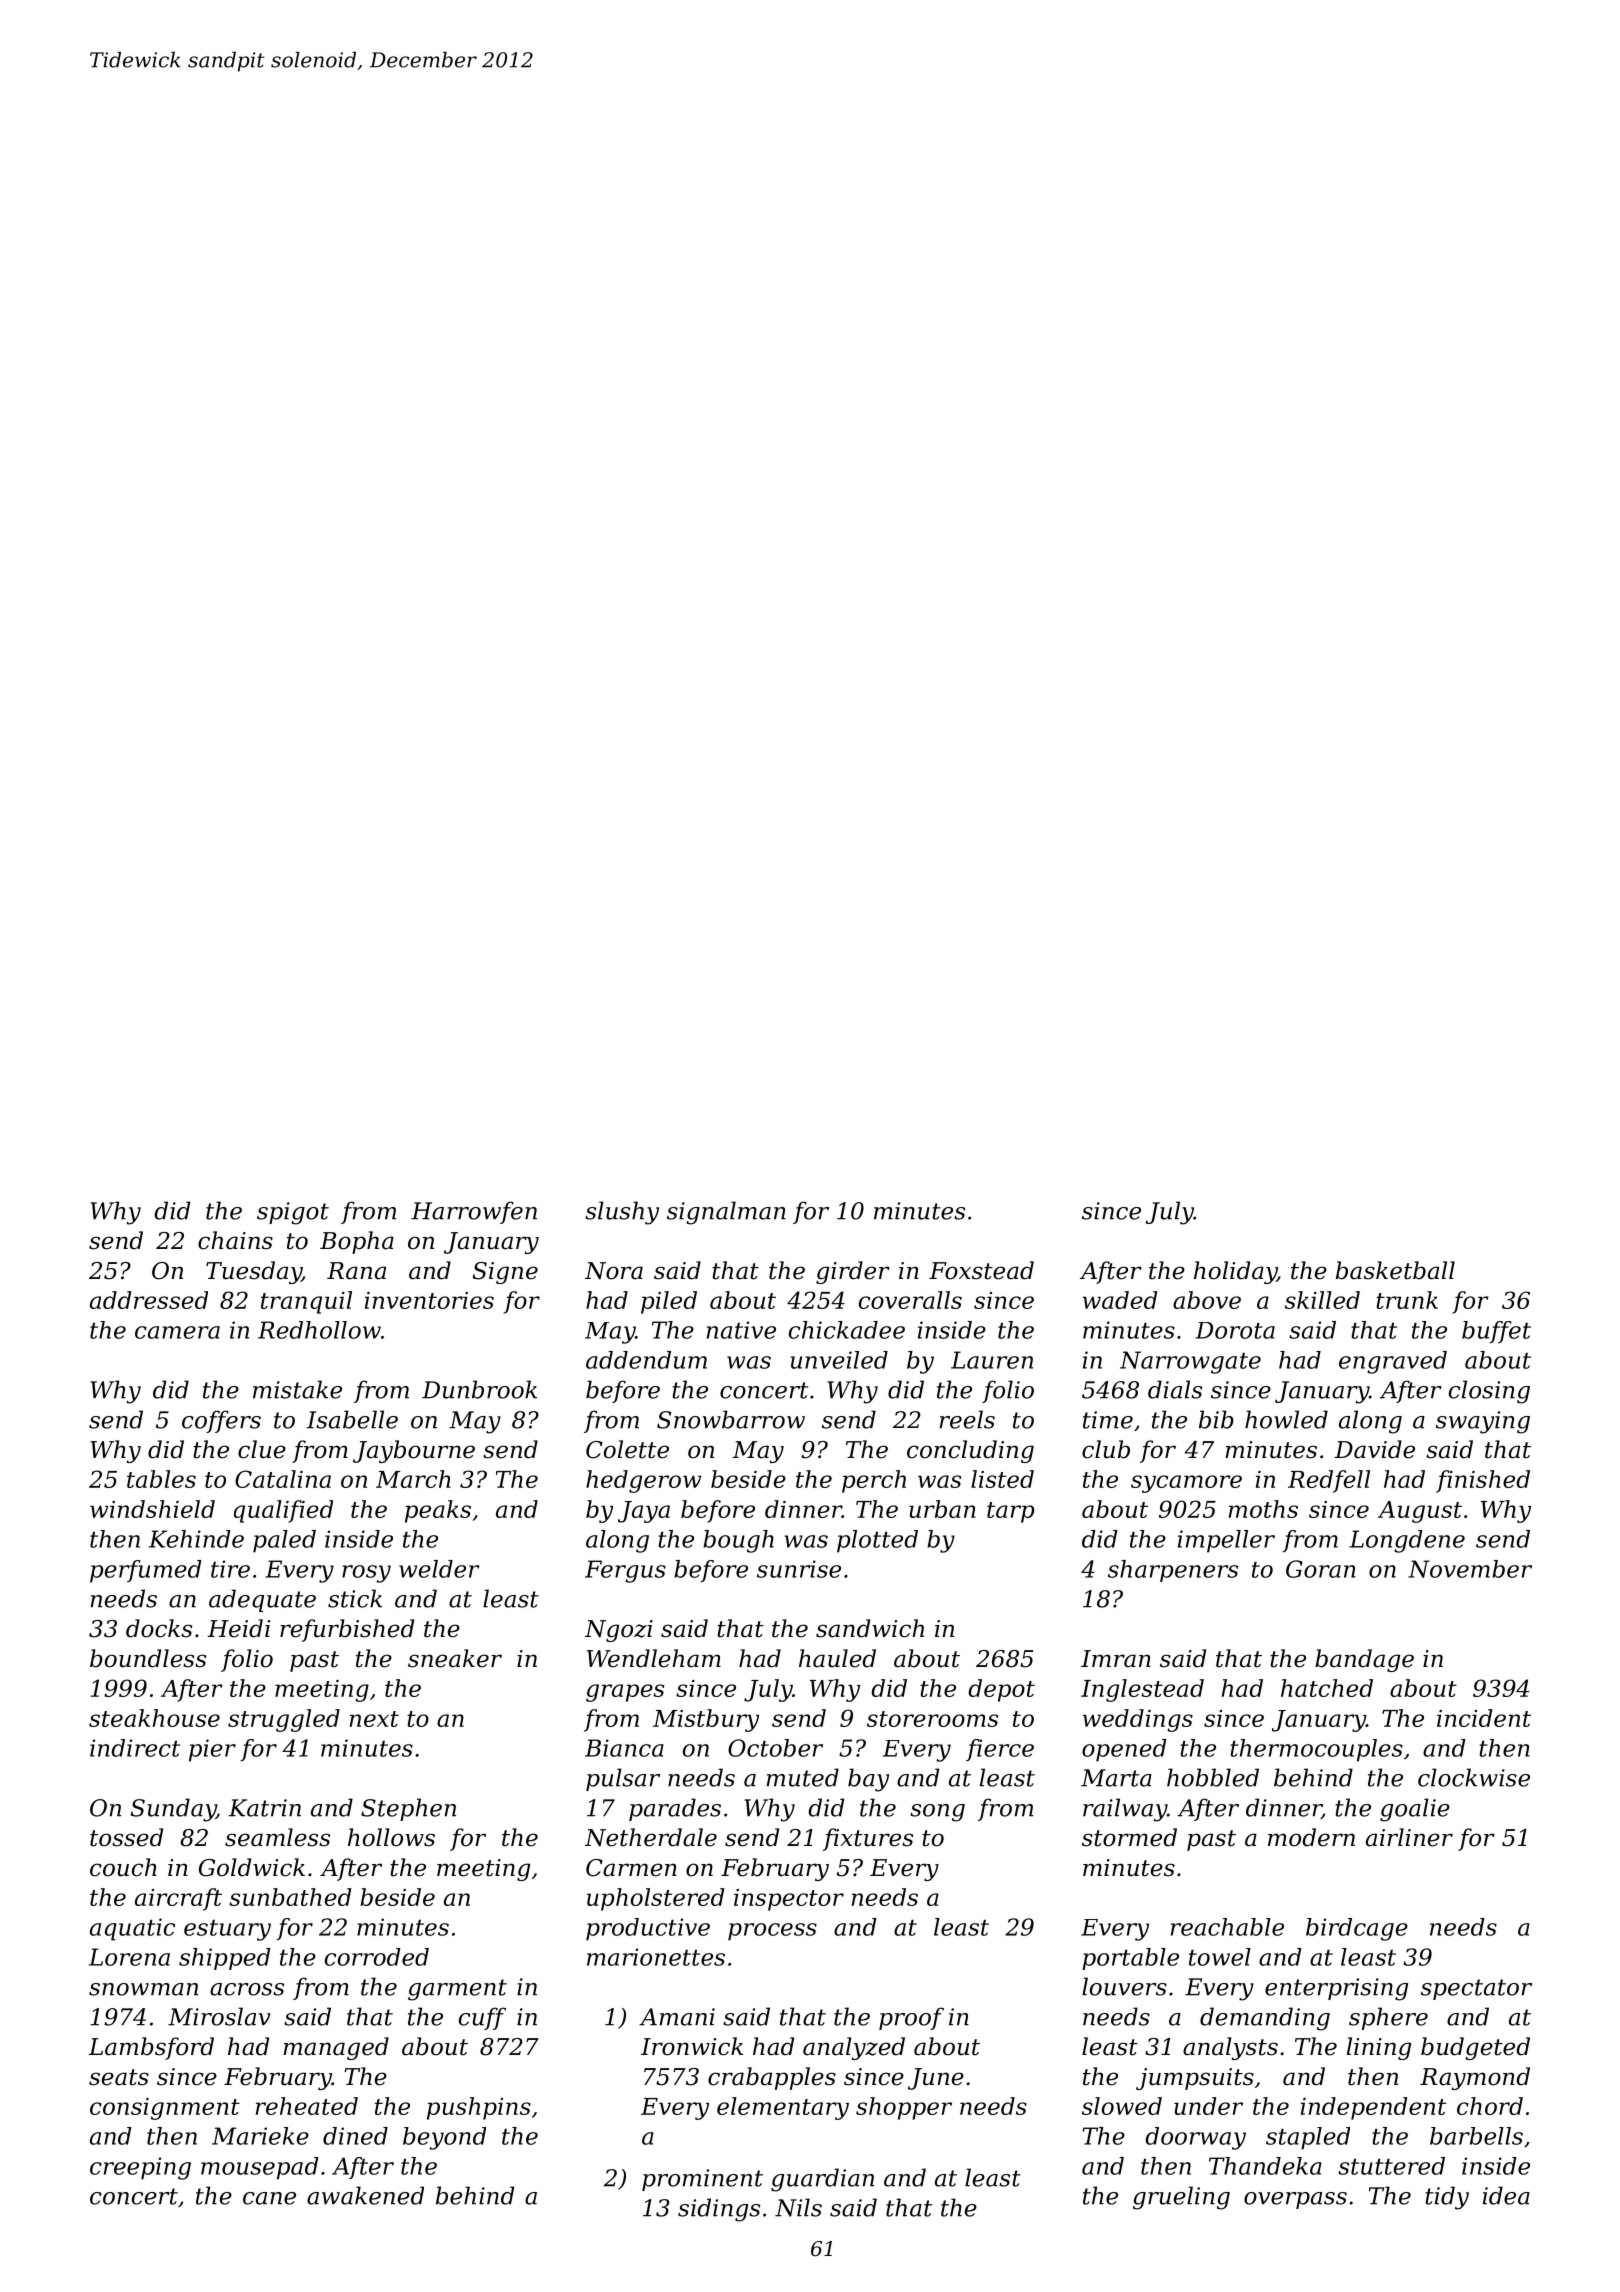 The width and height of the screenshot is (1620, 2292). What do you see at coordinates (269, 2198) in the screenshot?
I see `cane` at bounding box center [269, 2198].
